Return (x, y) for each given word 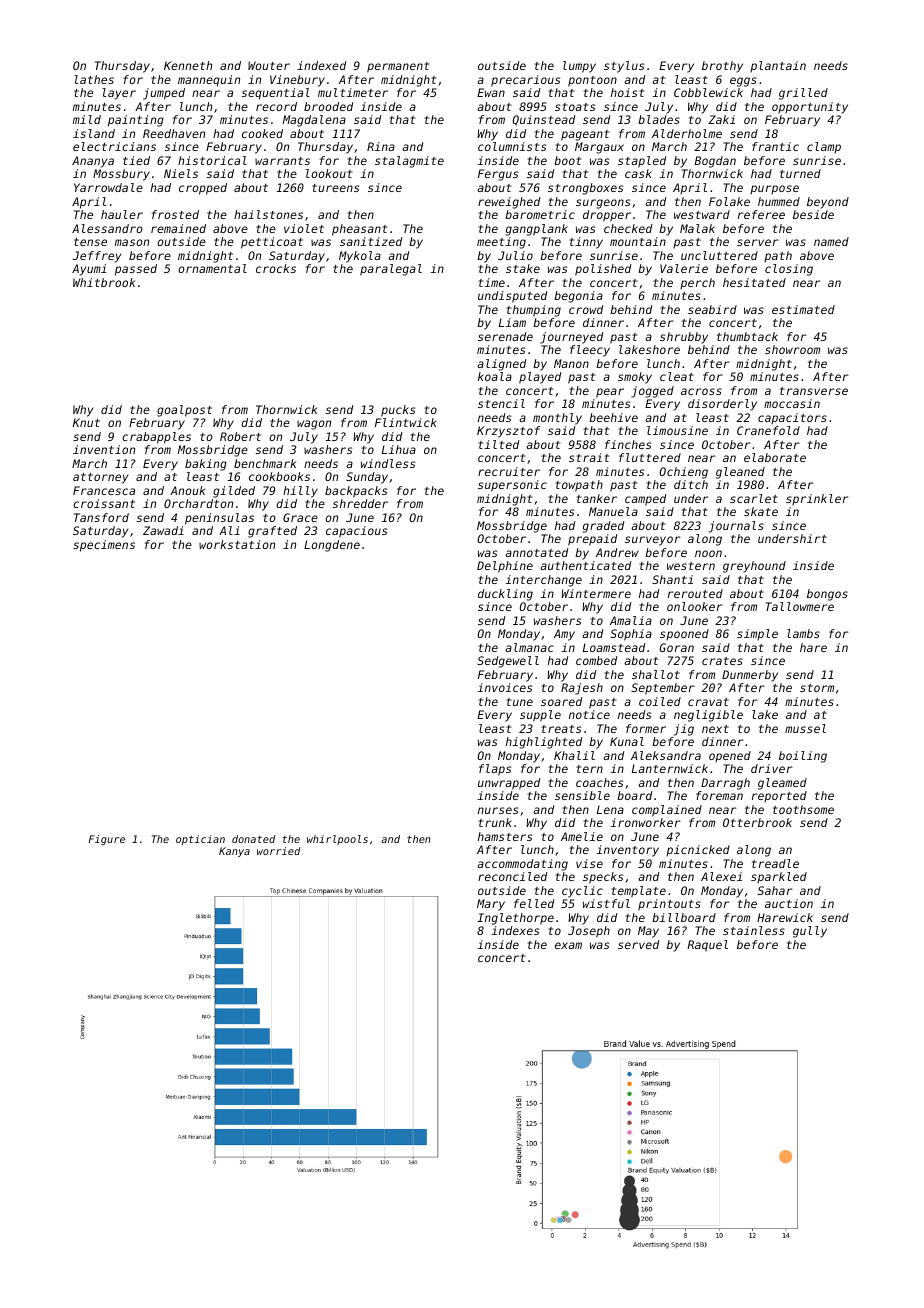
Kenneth (188, 65)
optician (200, 840)
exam (568, 945)
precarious (525, 81)
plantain (778, 66)
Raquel (707, 946)
